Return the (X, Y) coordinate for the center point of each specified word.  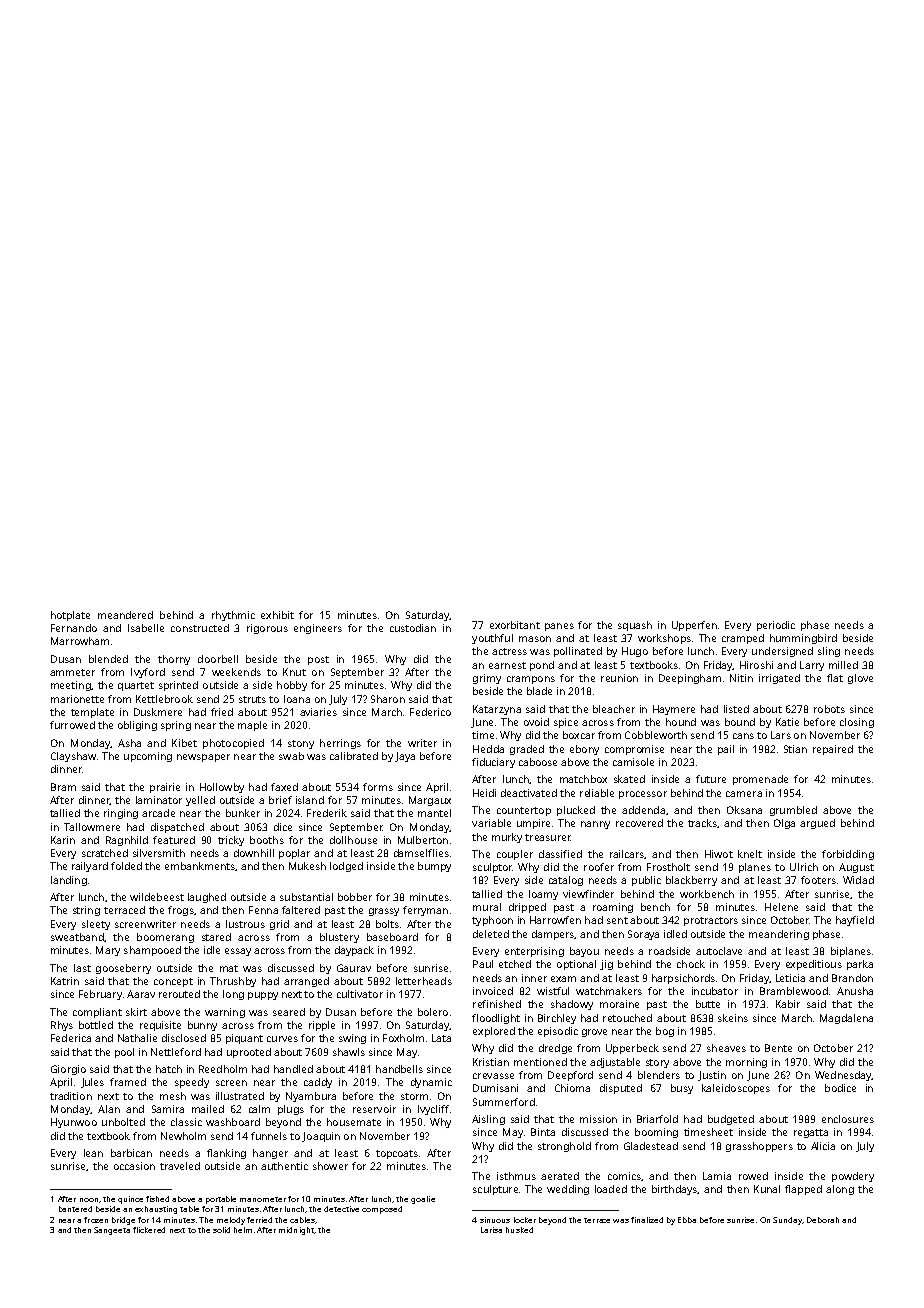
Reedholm (223, 1069)
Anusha (855, 991)
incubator (715, 991)
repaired (833, 750)
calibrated (354, 756)
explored (494, 1032)
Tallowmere (92, 827)
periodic (776, 626)
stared (216, 937)
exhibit (277, 615)
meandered (125, 615)
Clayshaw (73, 757)
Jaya (405, 757)
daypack (354, 951)
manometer (263, 1199)
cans (743, 736)
